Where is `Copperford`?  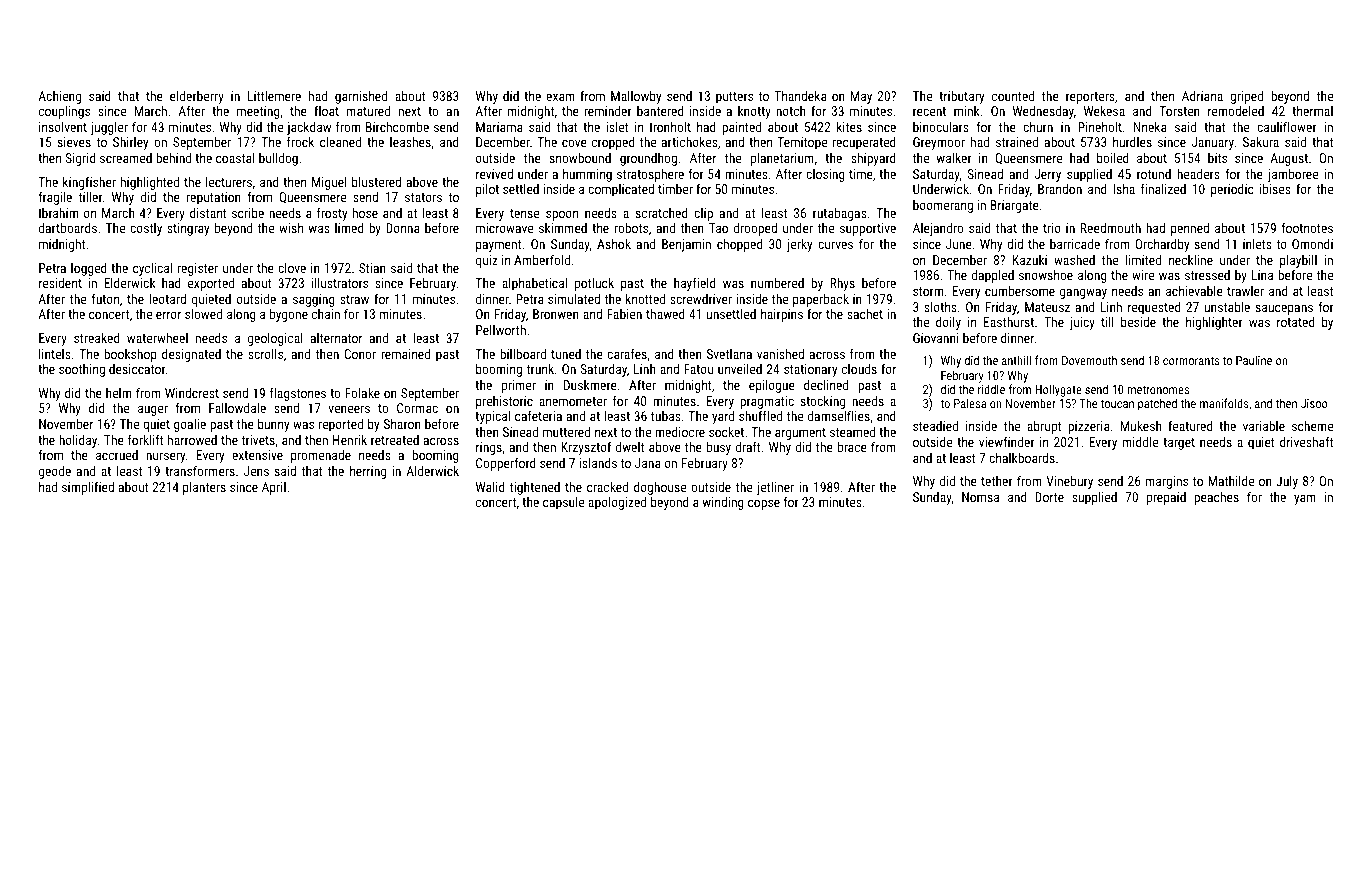
Copperford is located at coordinates (506, 464).
